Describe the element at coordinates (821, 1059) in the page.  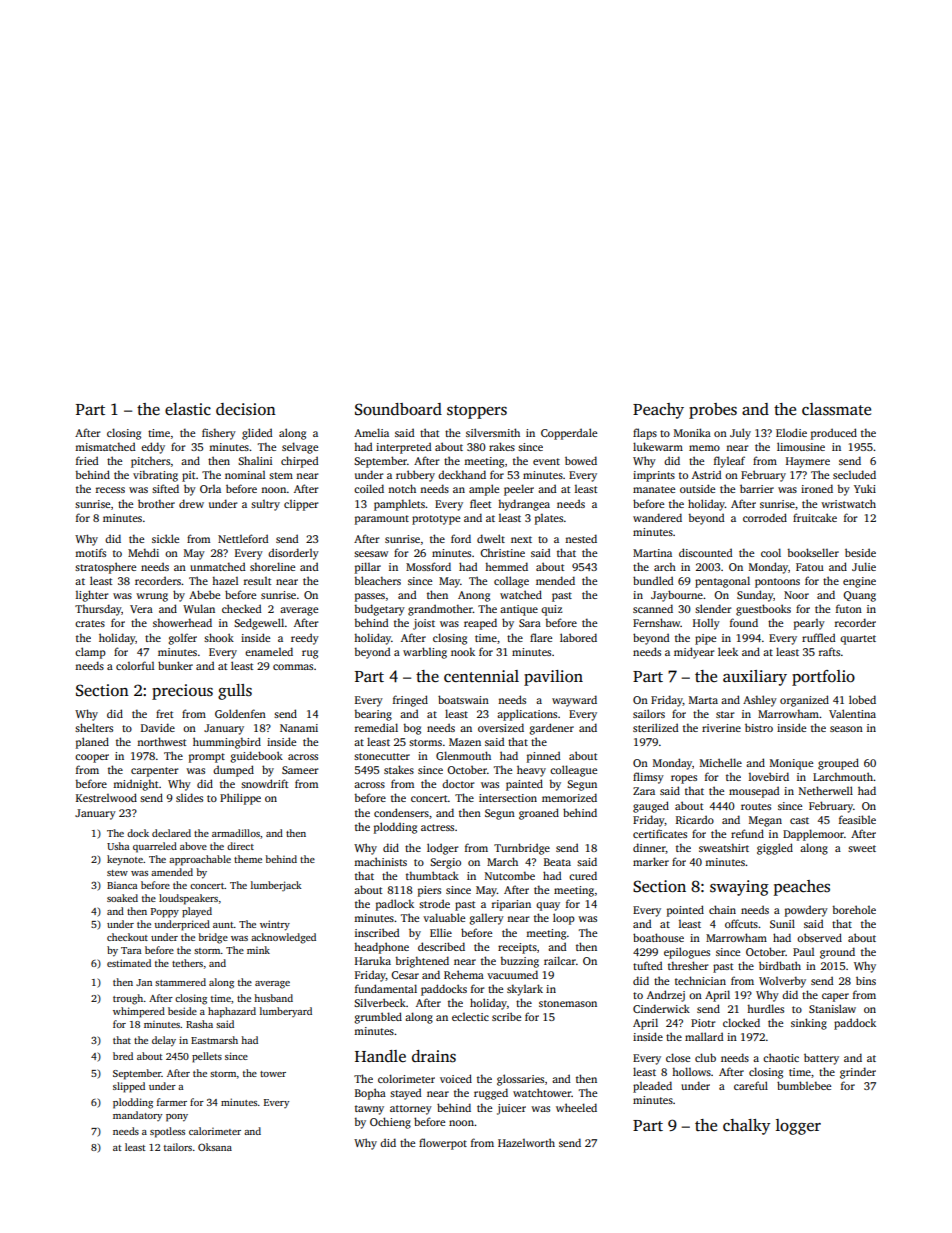
I see `battery` at that location.
